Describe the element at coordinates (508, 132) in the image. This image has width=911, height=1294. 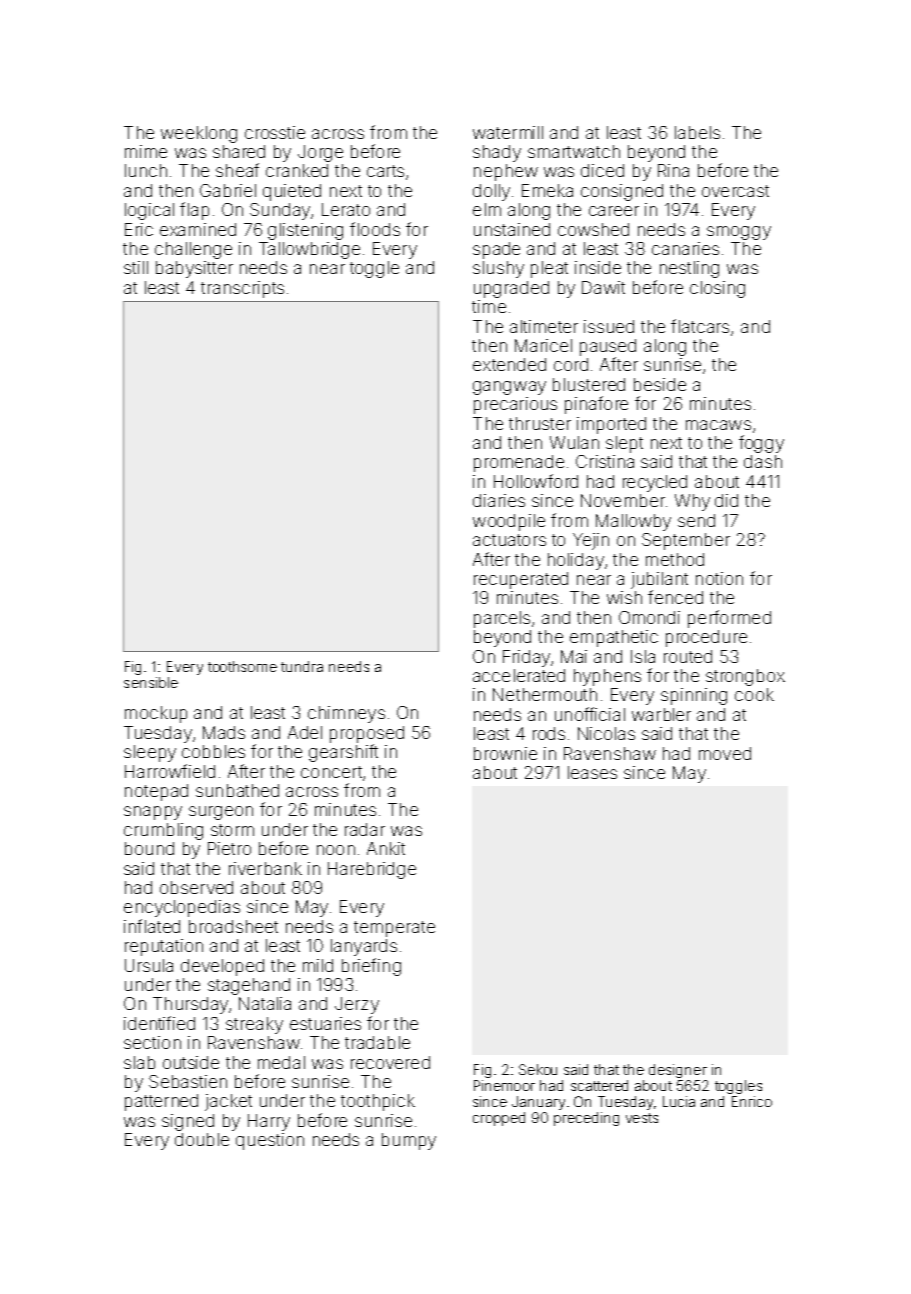
I see `watermill` at that location.
